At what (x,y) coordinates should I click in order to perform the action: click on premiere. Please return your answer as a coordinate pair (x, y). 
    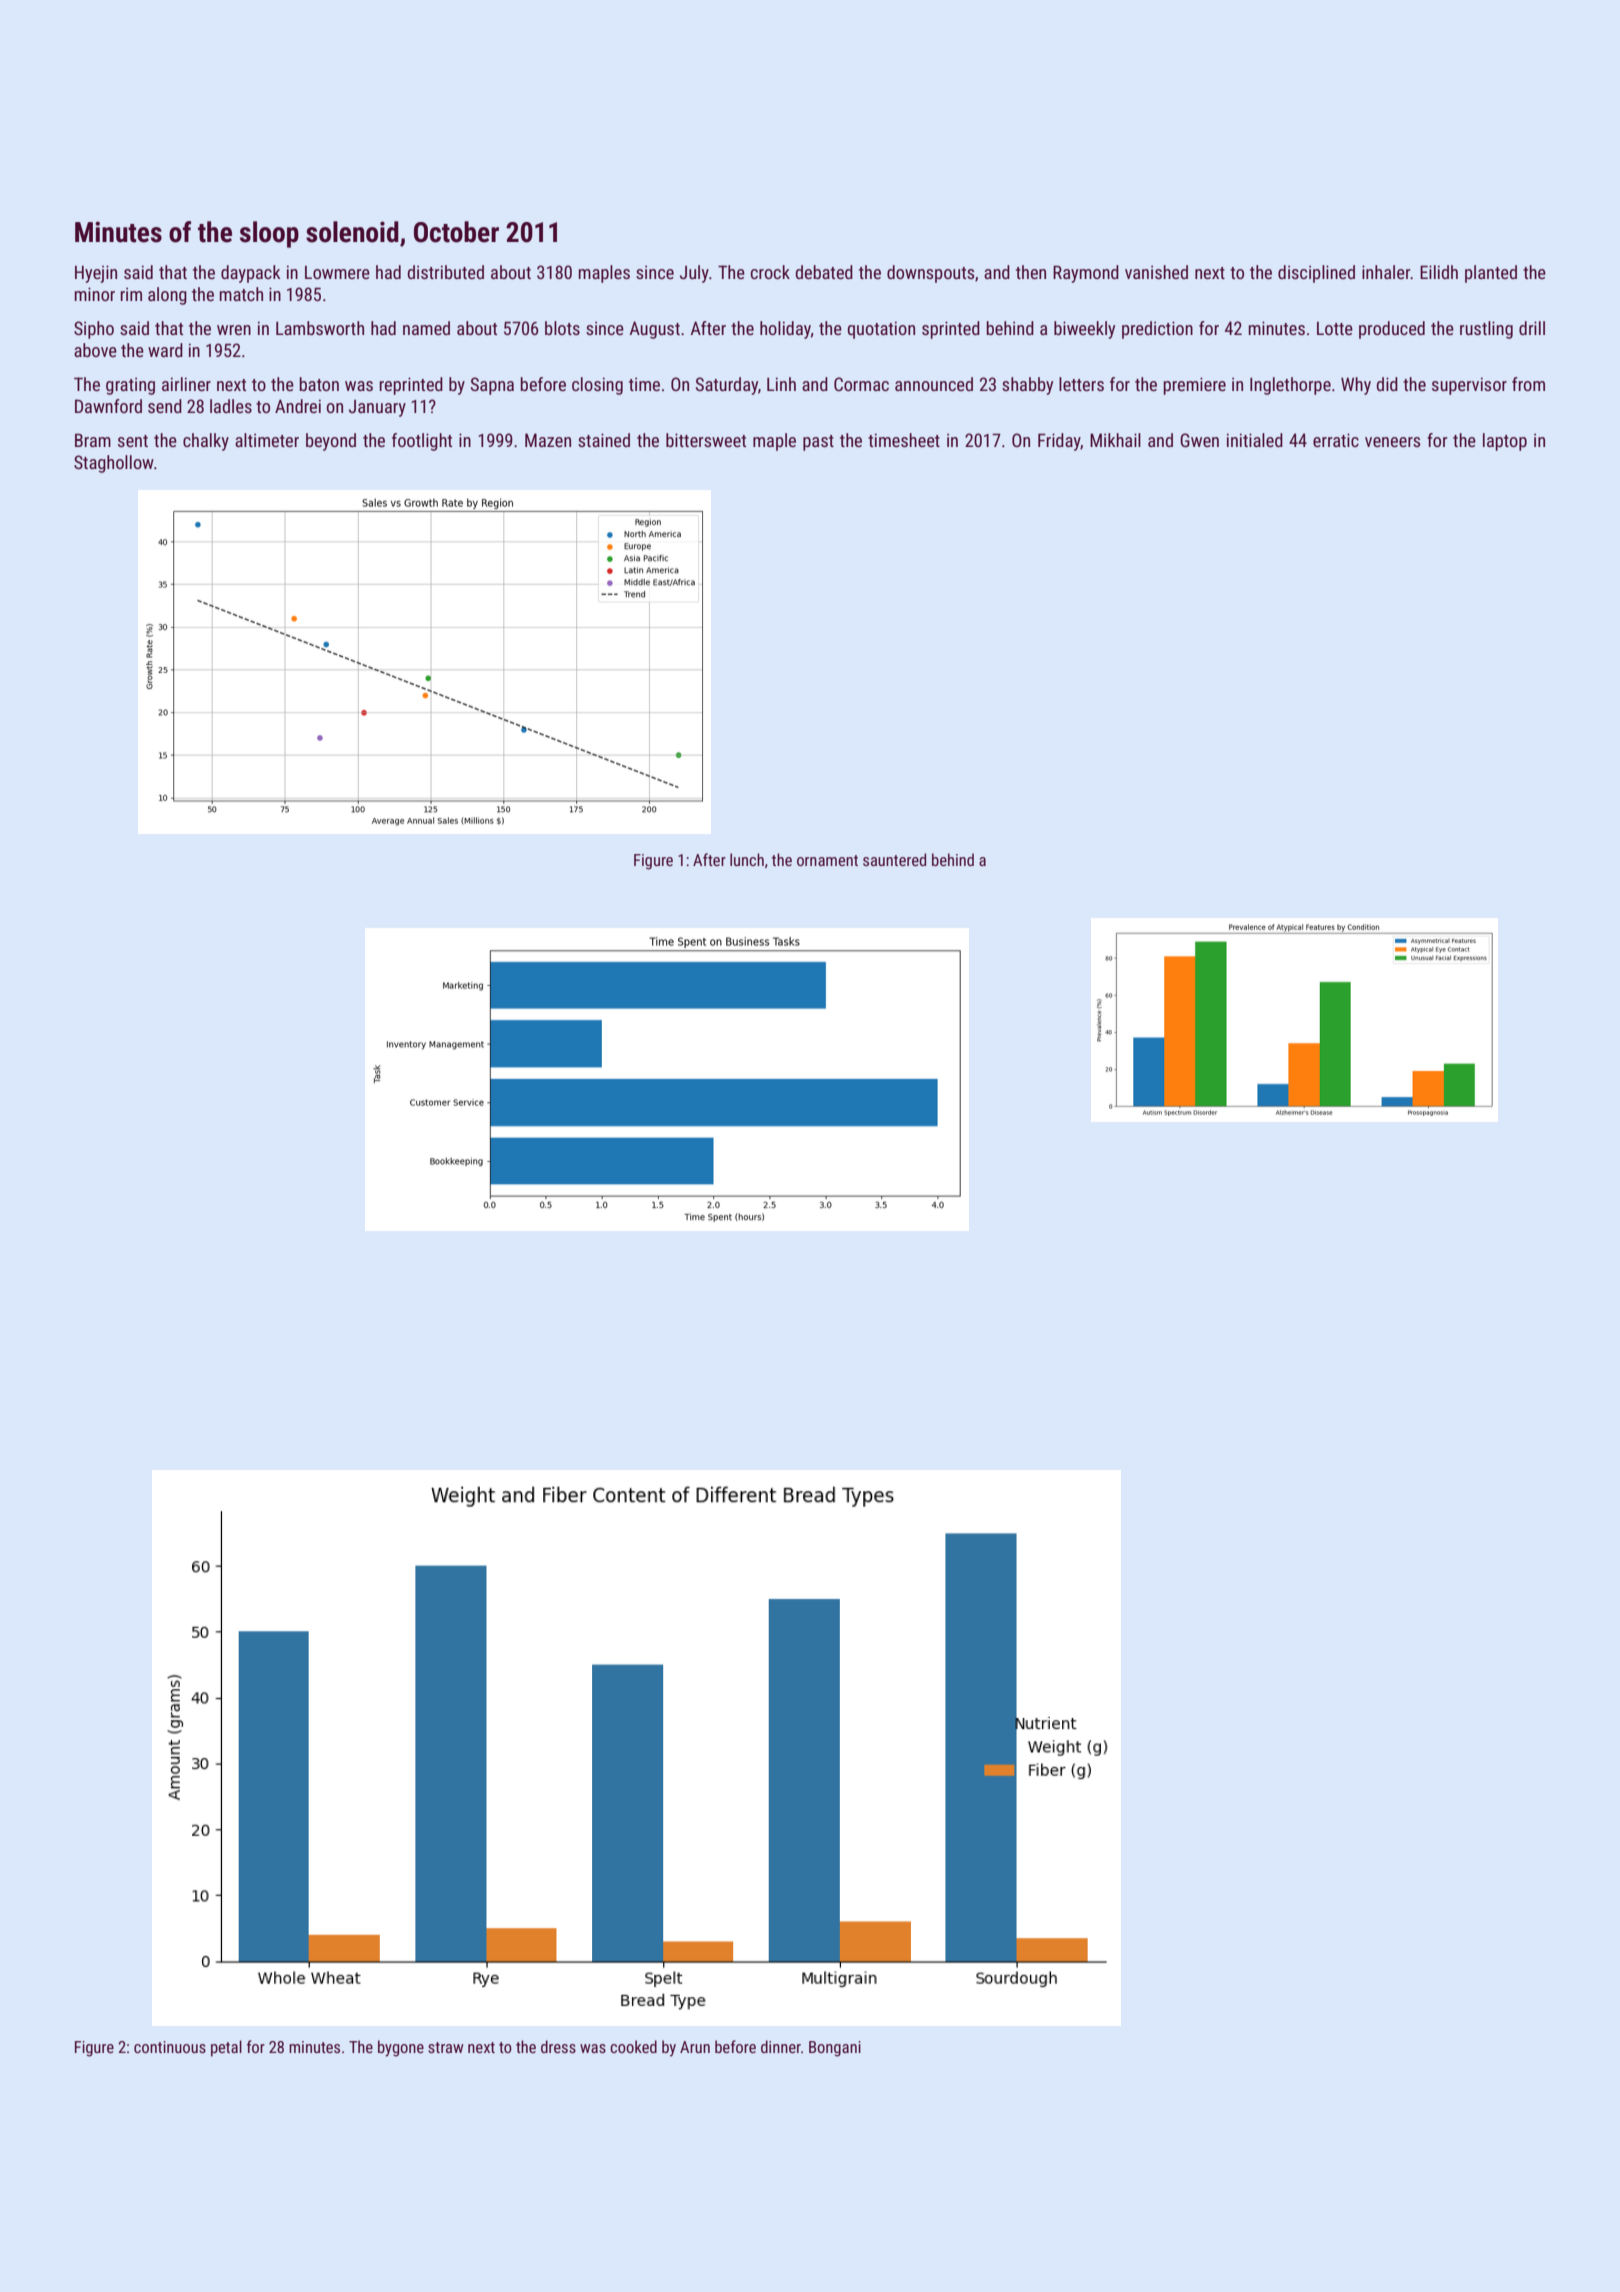
    Looking at the image, I should click on (1194, 386).
